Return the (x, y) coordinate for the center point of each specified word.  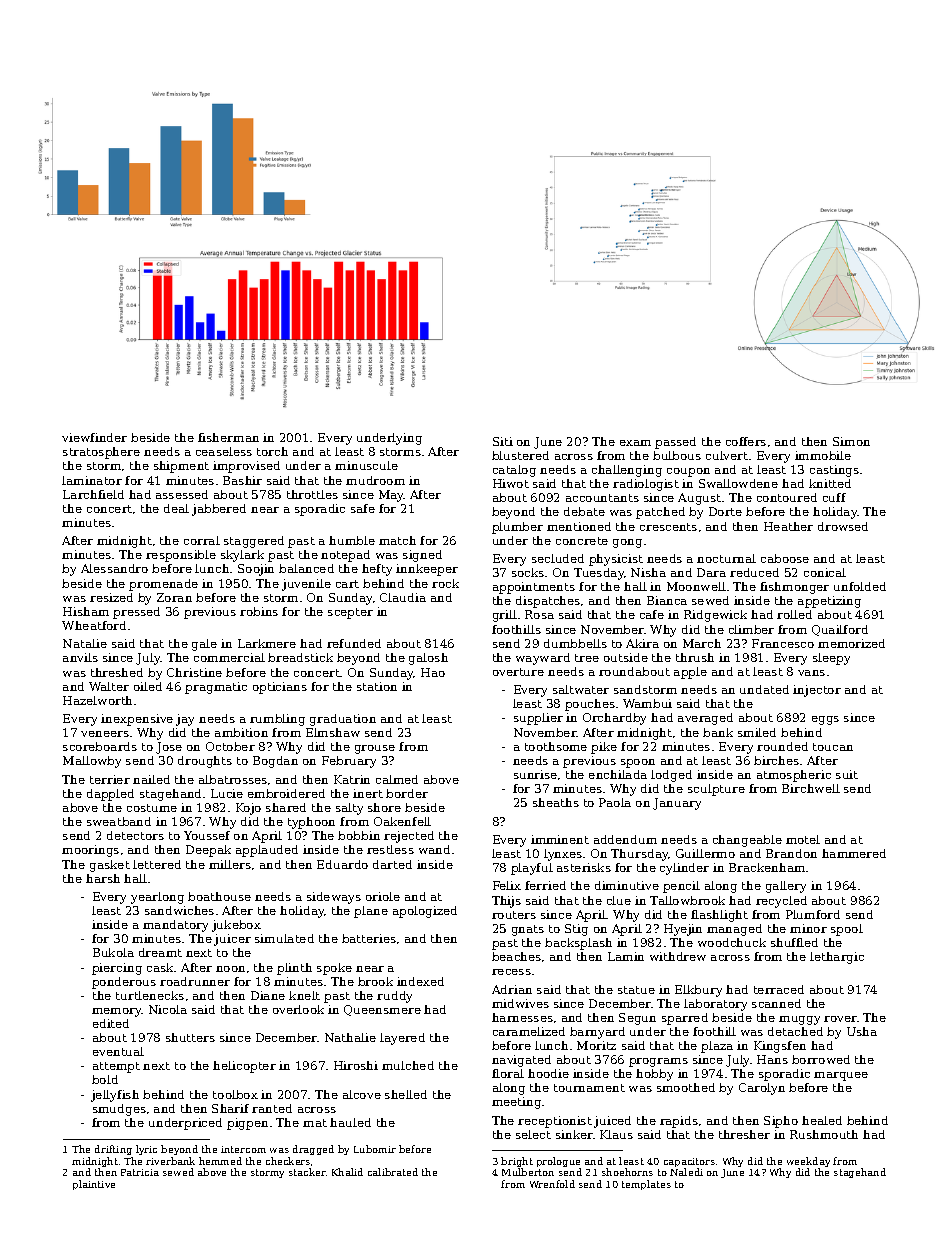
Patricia (140, 1172)
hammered (854, 853)
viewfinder (94, 437)
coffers (746, 441)
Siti (503, 441)
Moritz (596, 1045)
